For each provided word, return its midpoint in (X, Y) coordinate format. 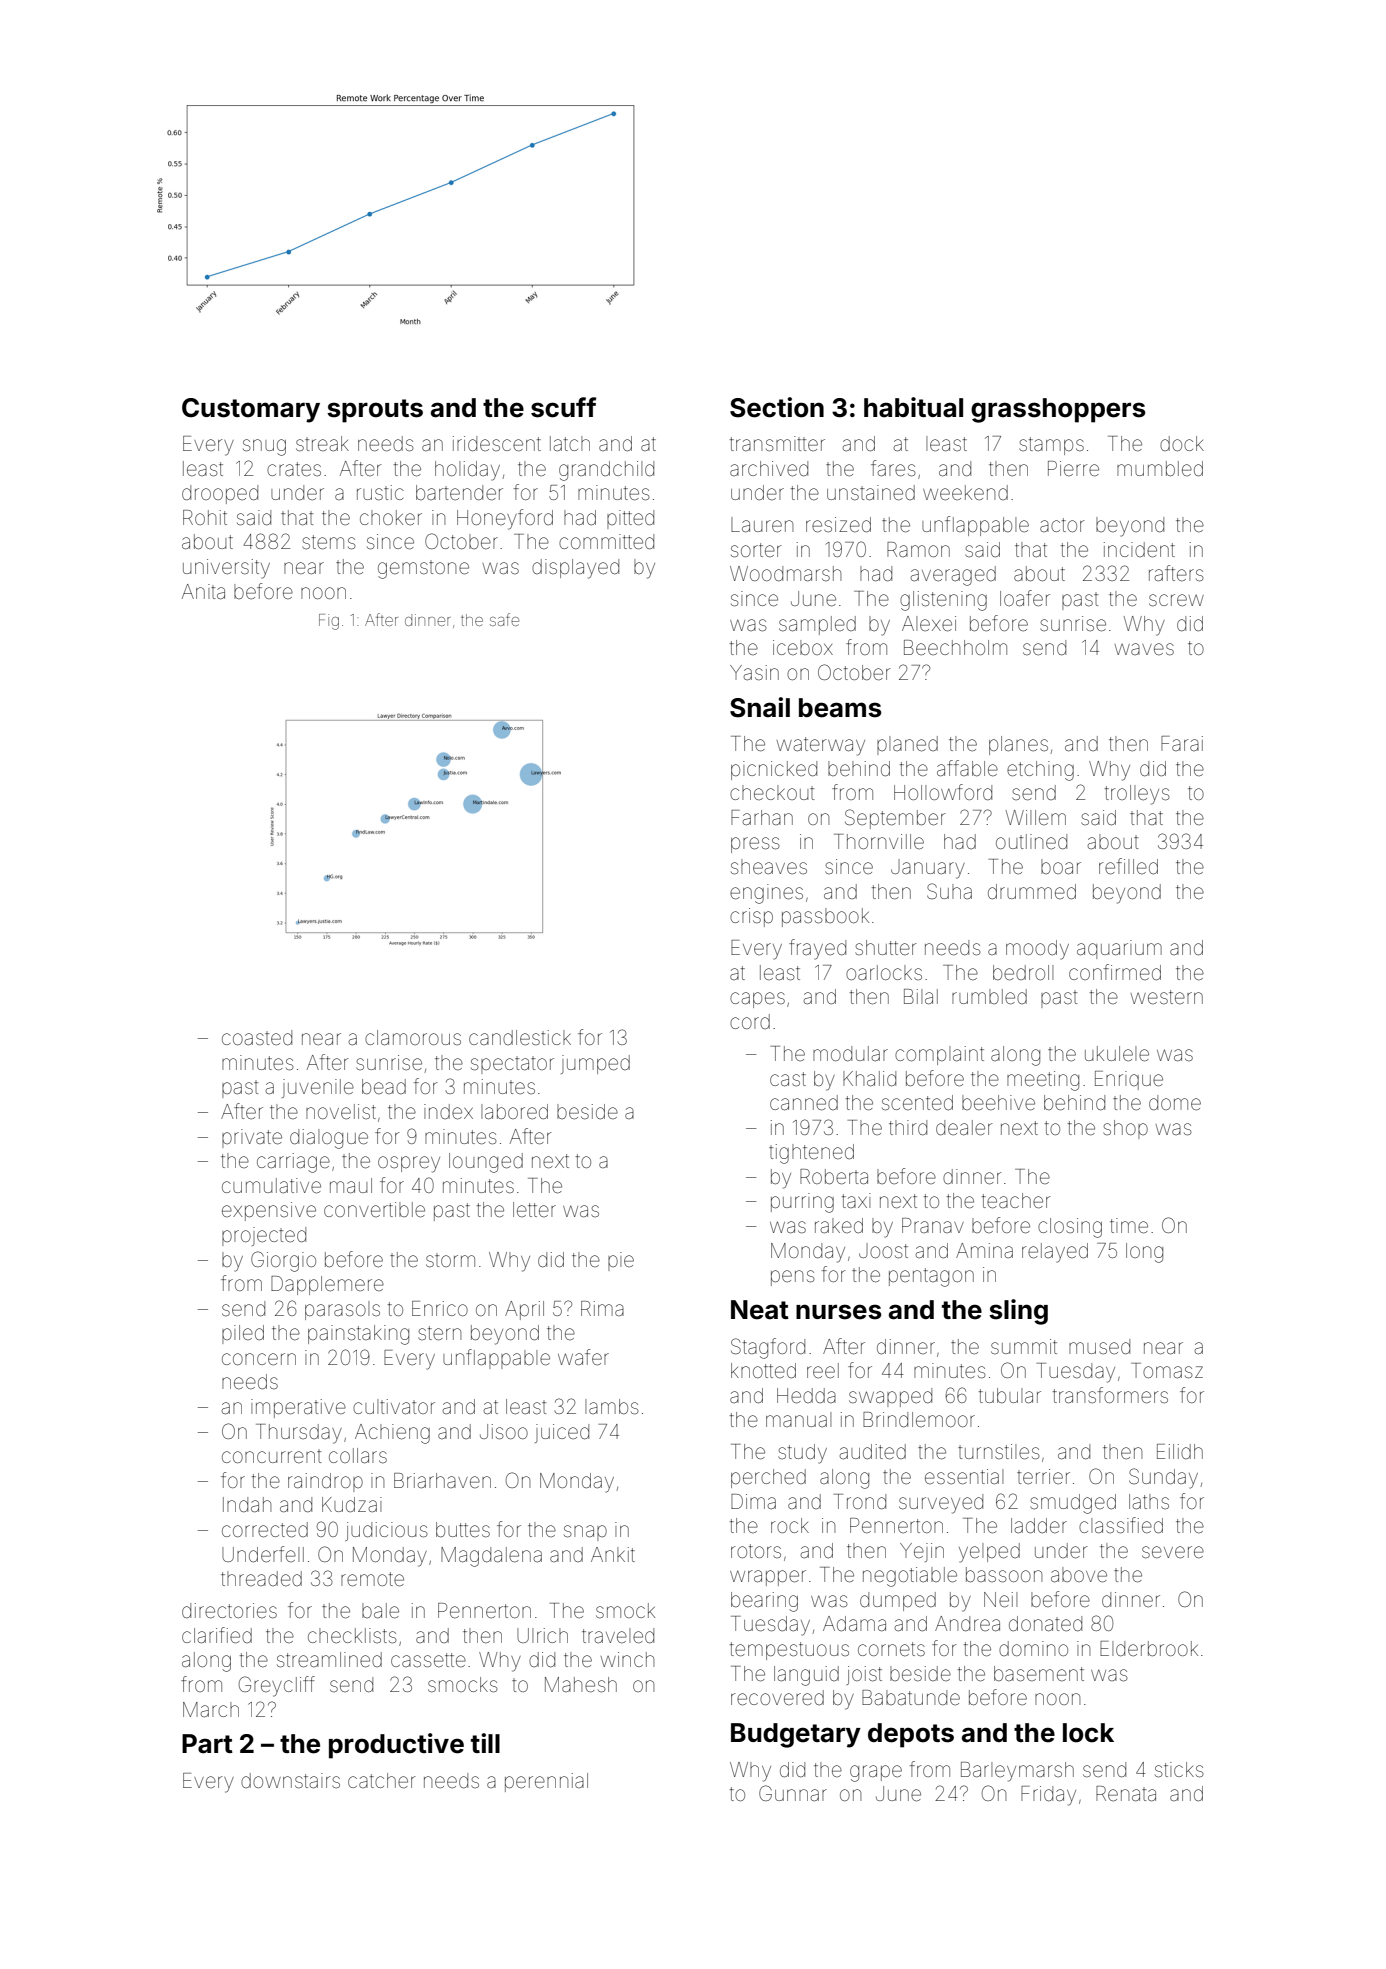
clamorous (413, 1037)
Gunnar (793, 1793)
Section (777, 407)
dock (1182, 443)
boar (1061, 866)
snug (264, 447)
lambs (612, 1407)
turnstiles (999, 1452)
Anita (203, 591)
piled (243, 1334)
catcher (382, 1781)
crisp (751, 917)
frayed (817, 949)
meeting (1043, 1081)
